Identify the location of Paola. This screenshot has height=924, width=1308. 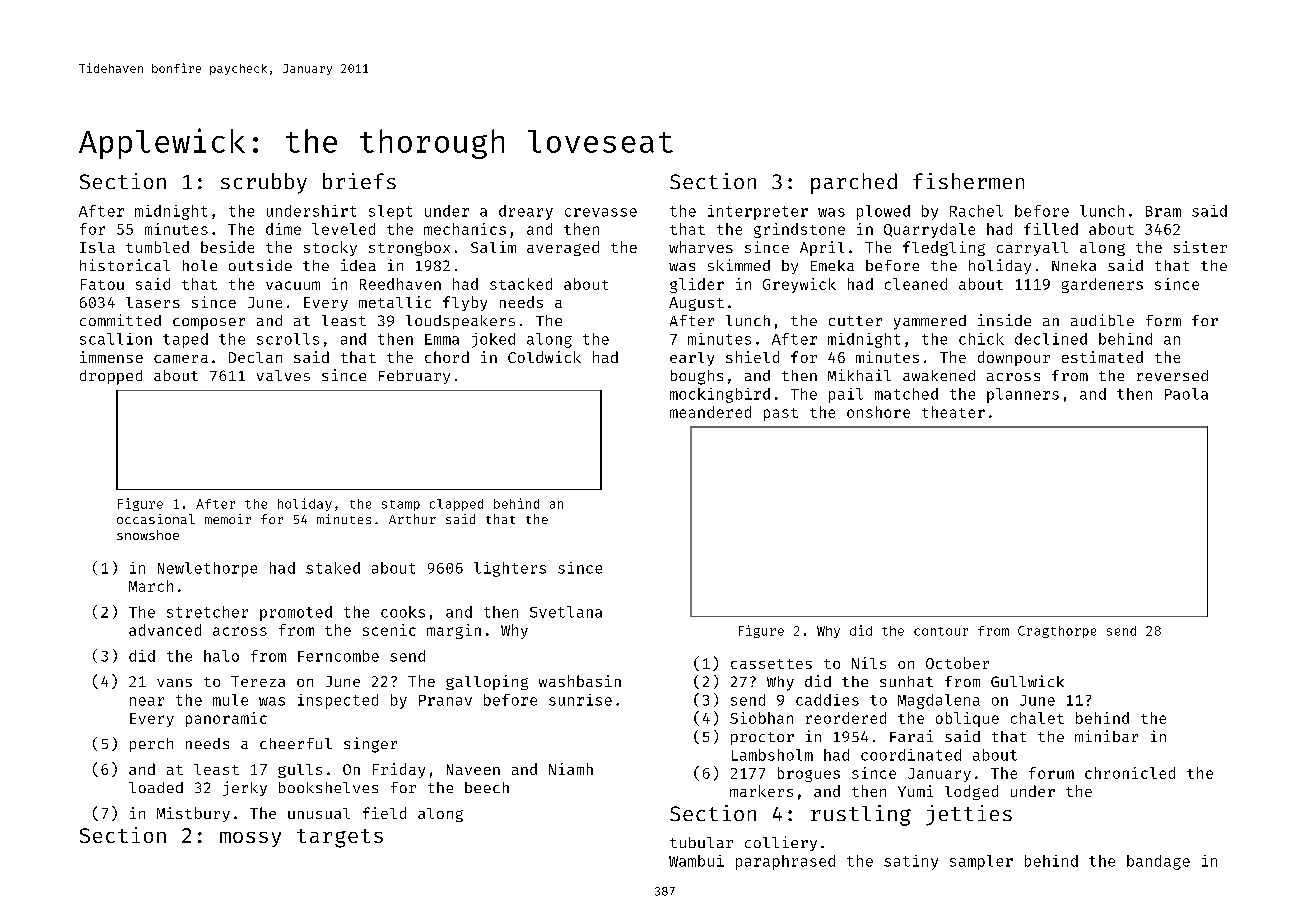
(1186, 394).
